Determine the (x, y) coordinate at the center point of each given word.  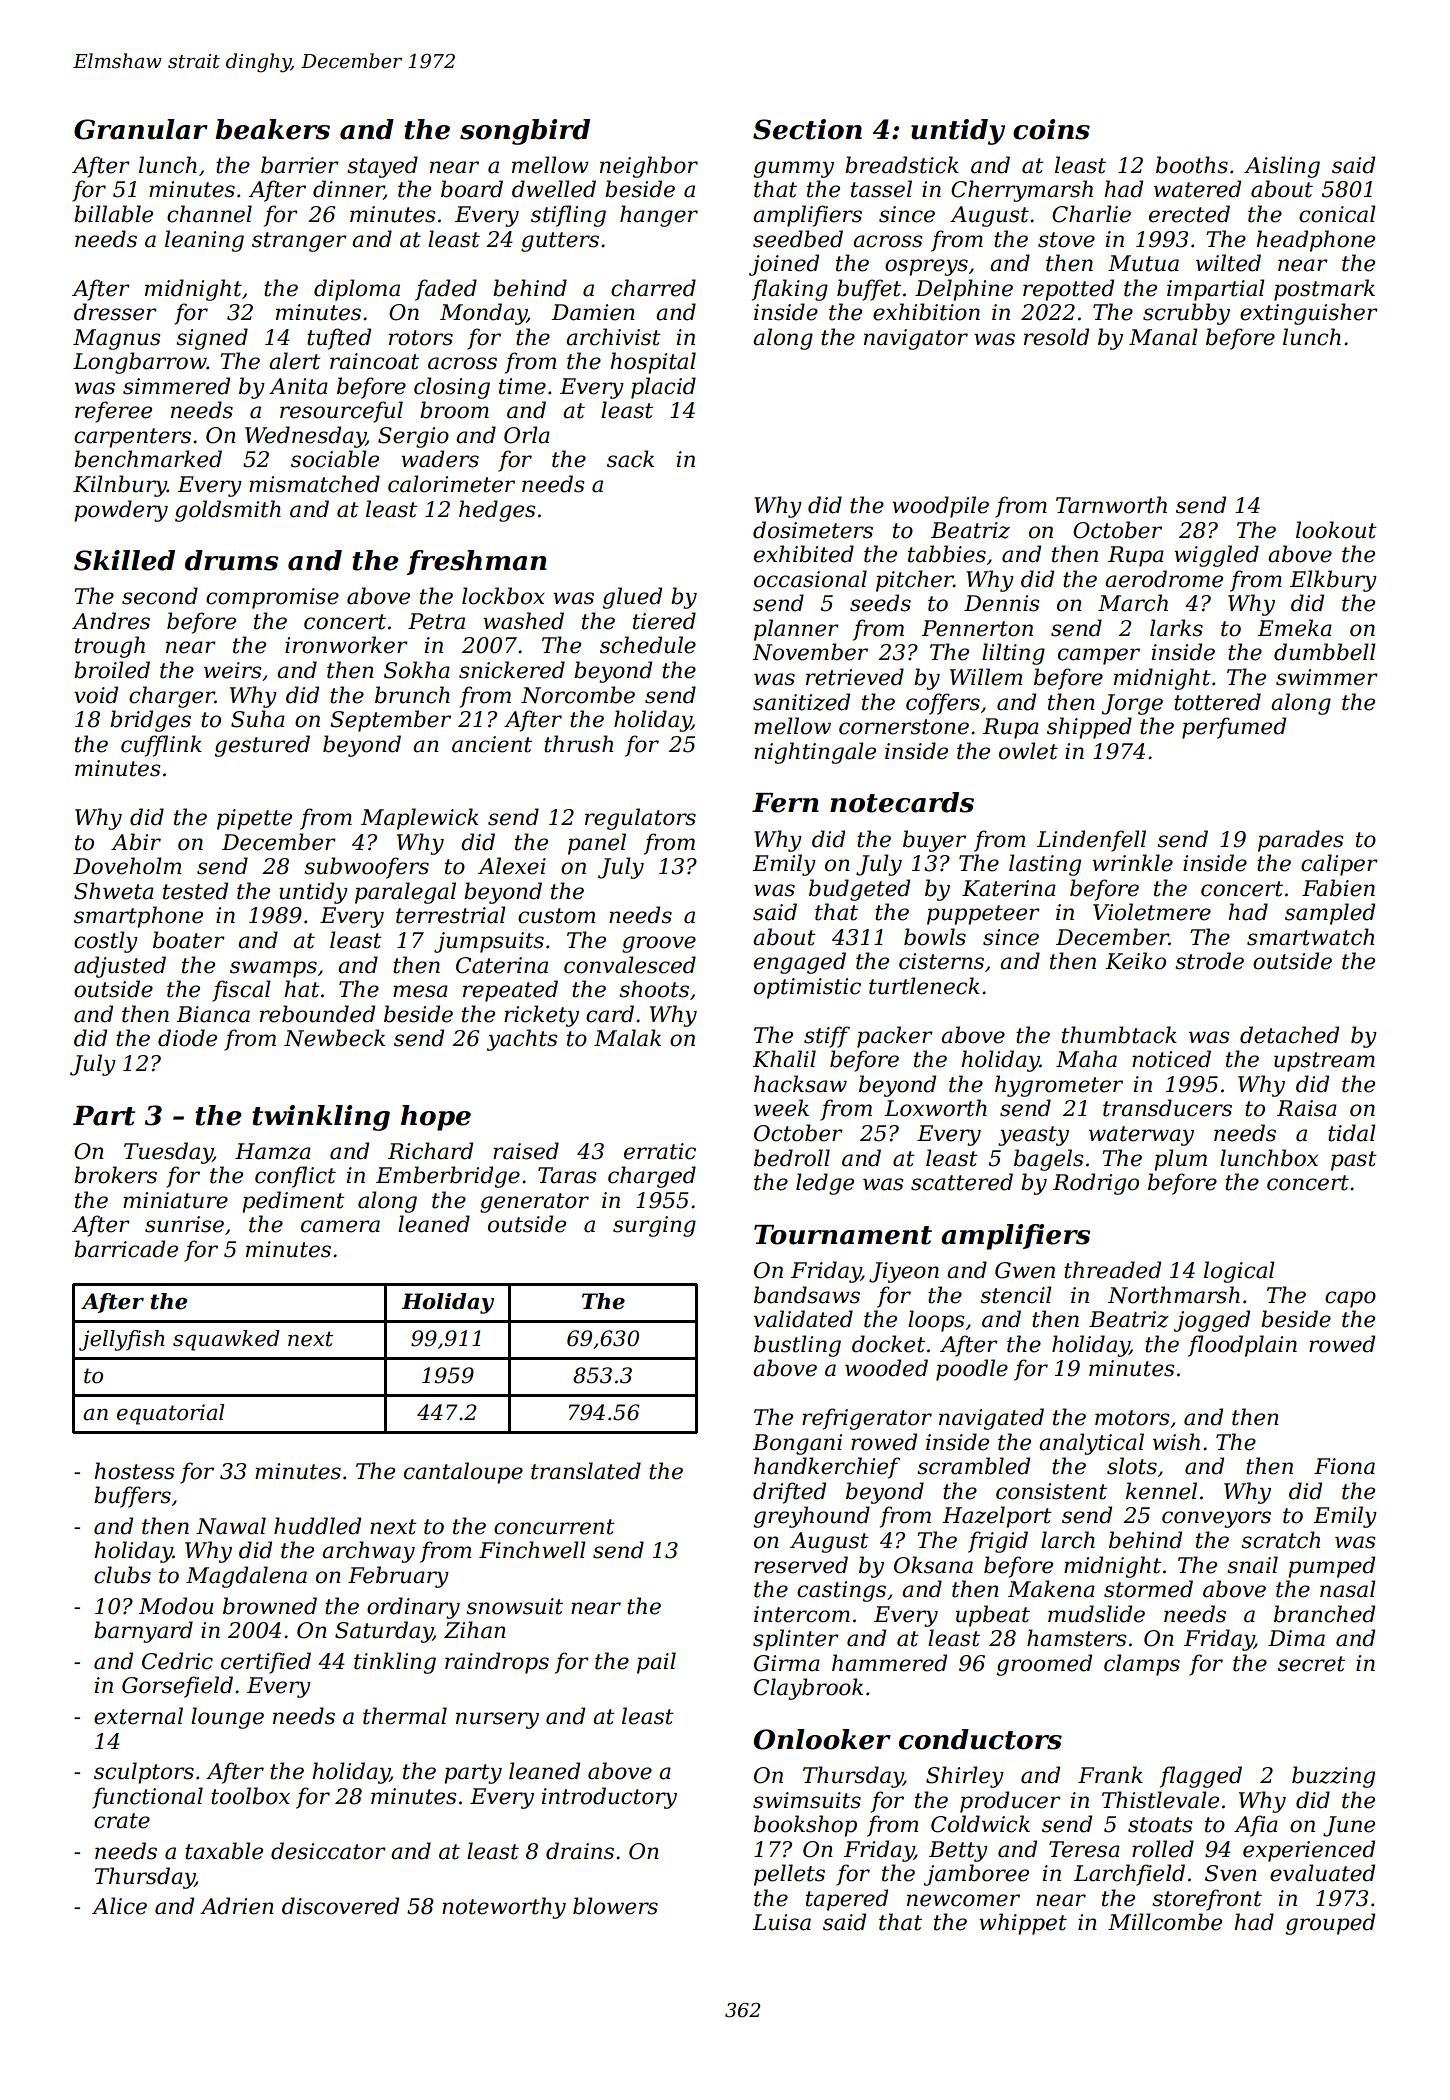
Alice (119, 1906)
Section (807, 129)
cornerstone (904, 727)
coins (1051, 129)
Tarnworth (1111, 505)
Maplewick (420, 819)
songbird (525, 132)
